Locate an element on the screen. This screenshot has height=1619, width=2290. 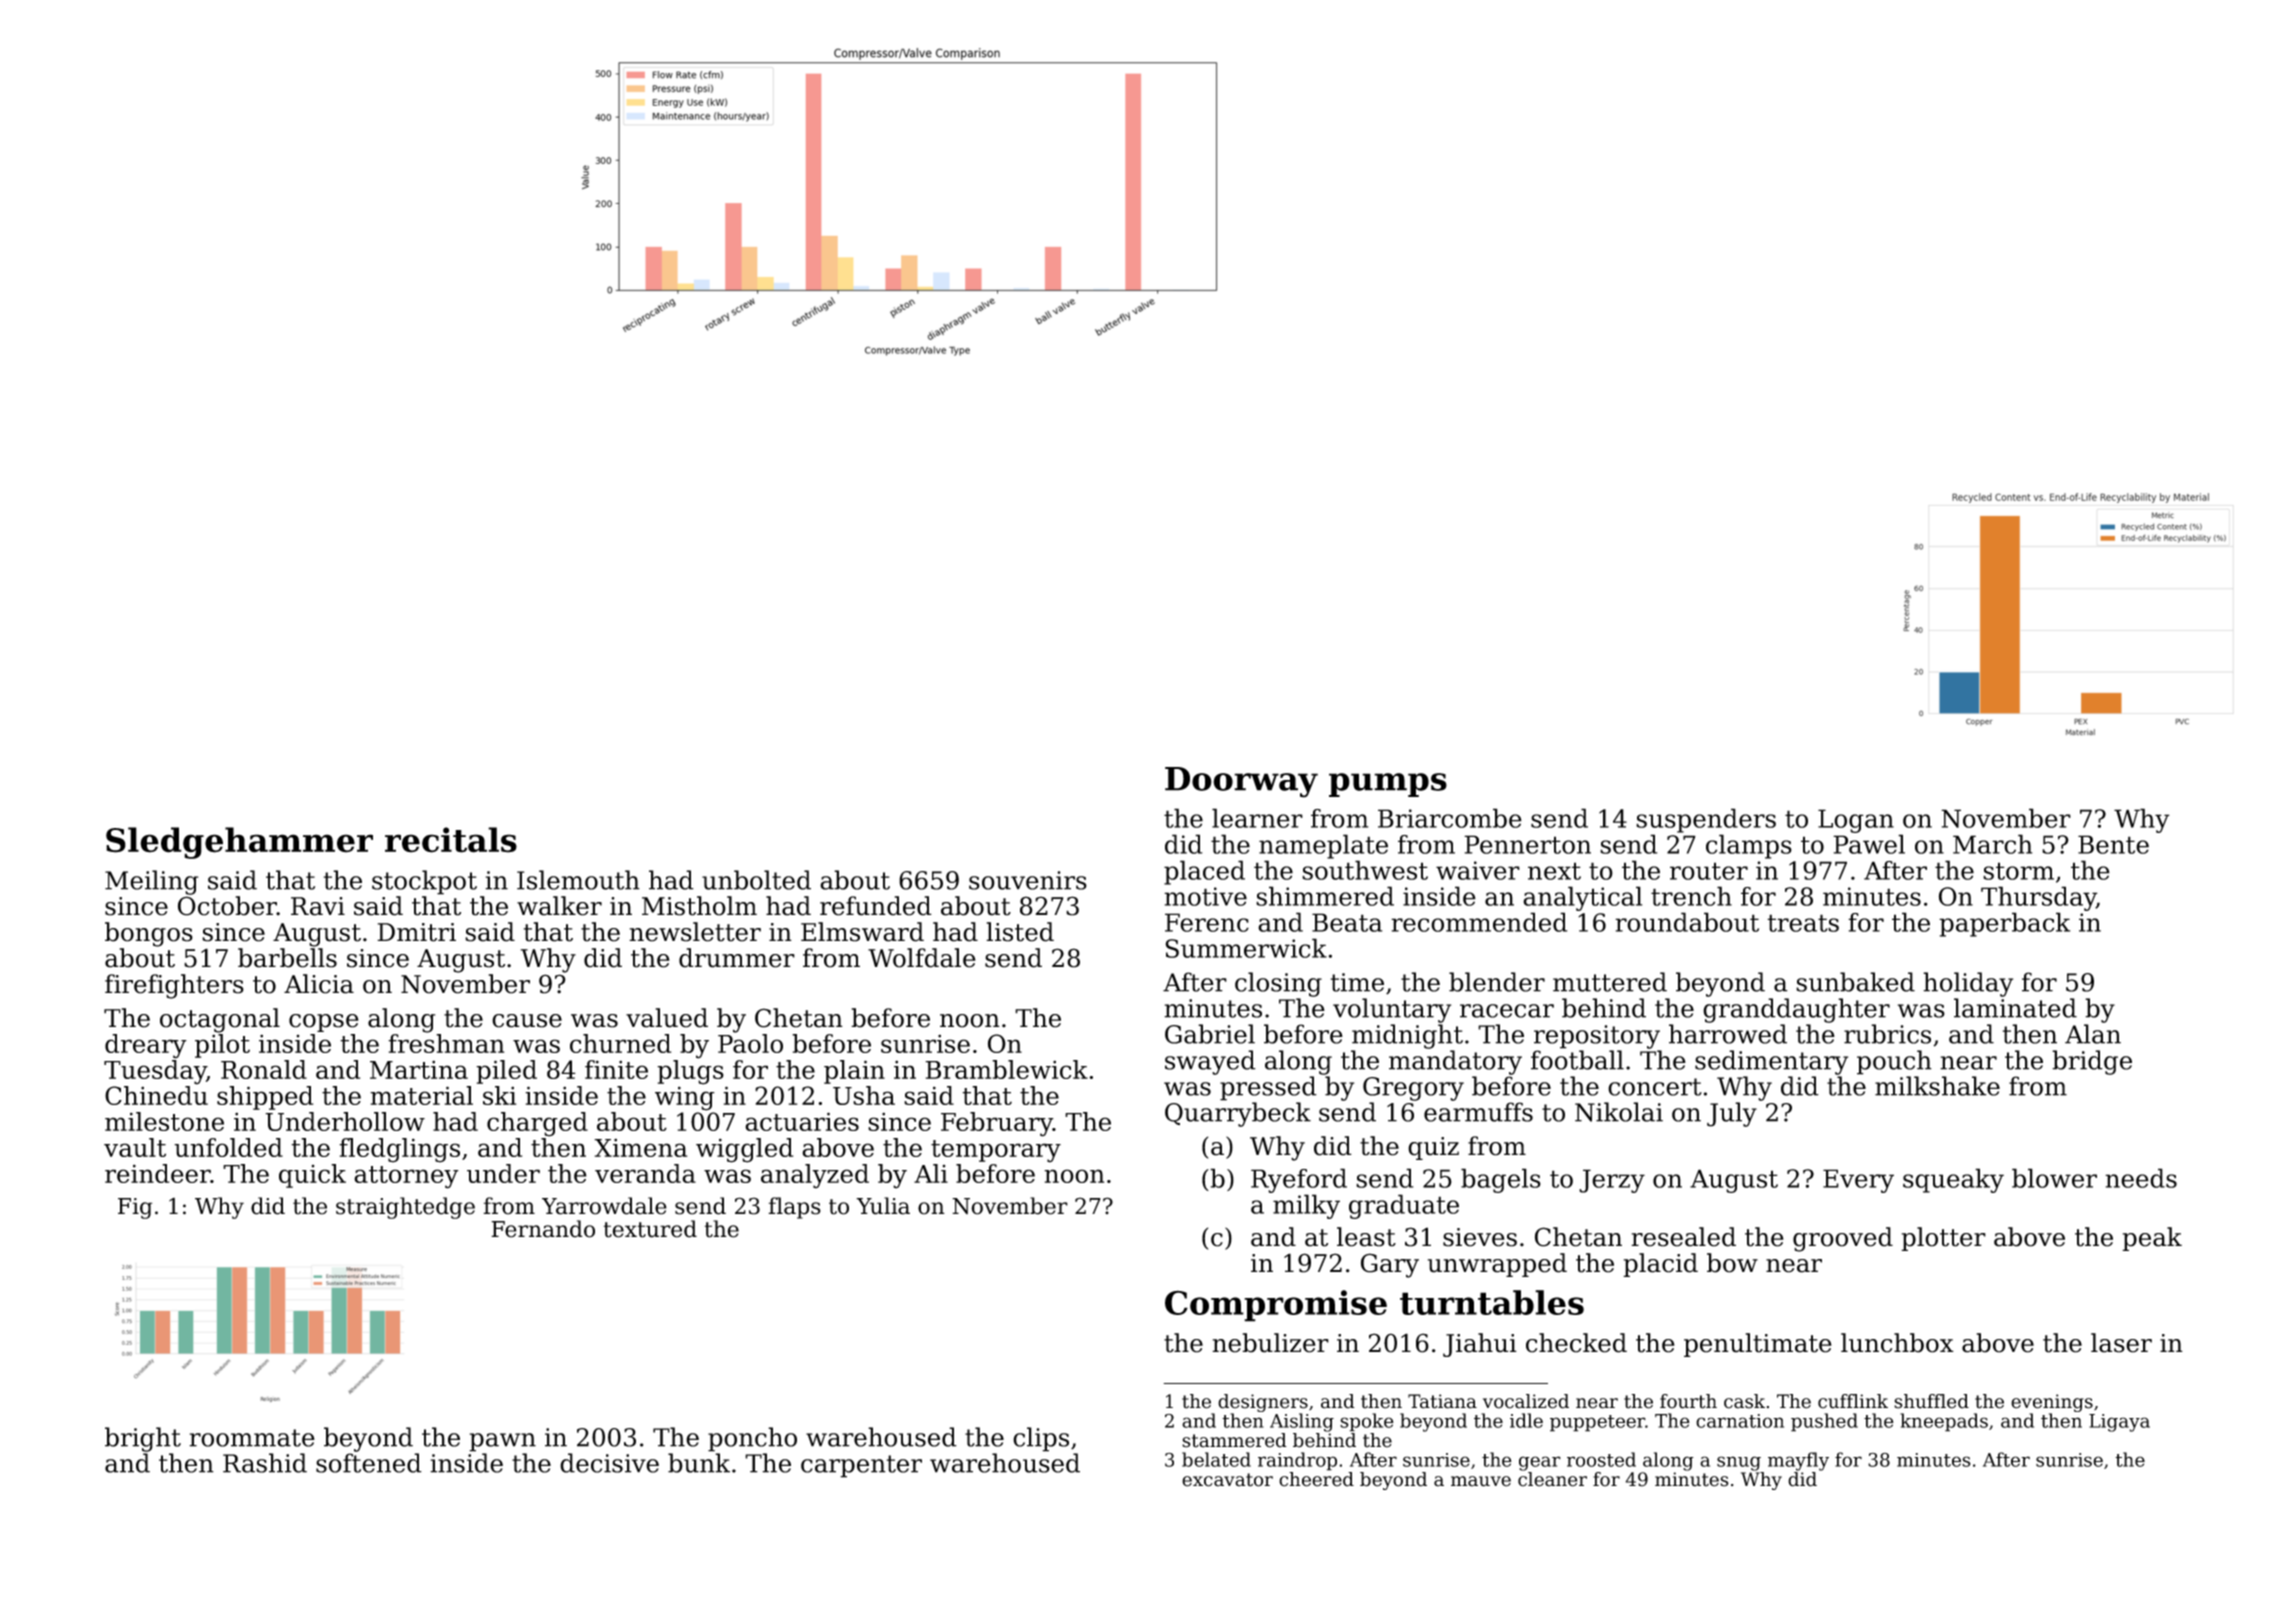
Alicia is located at coordinates (319, 984).
